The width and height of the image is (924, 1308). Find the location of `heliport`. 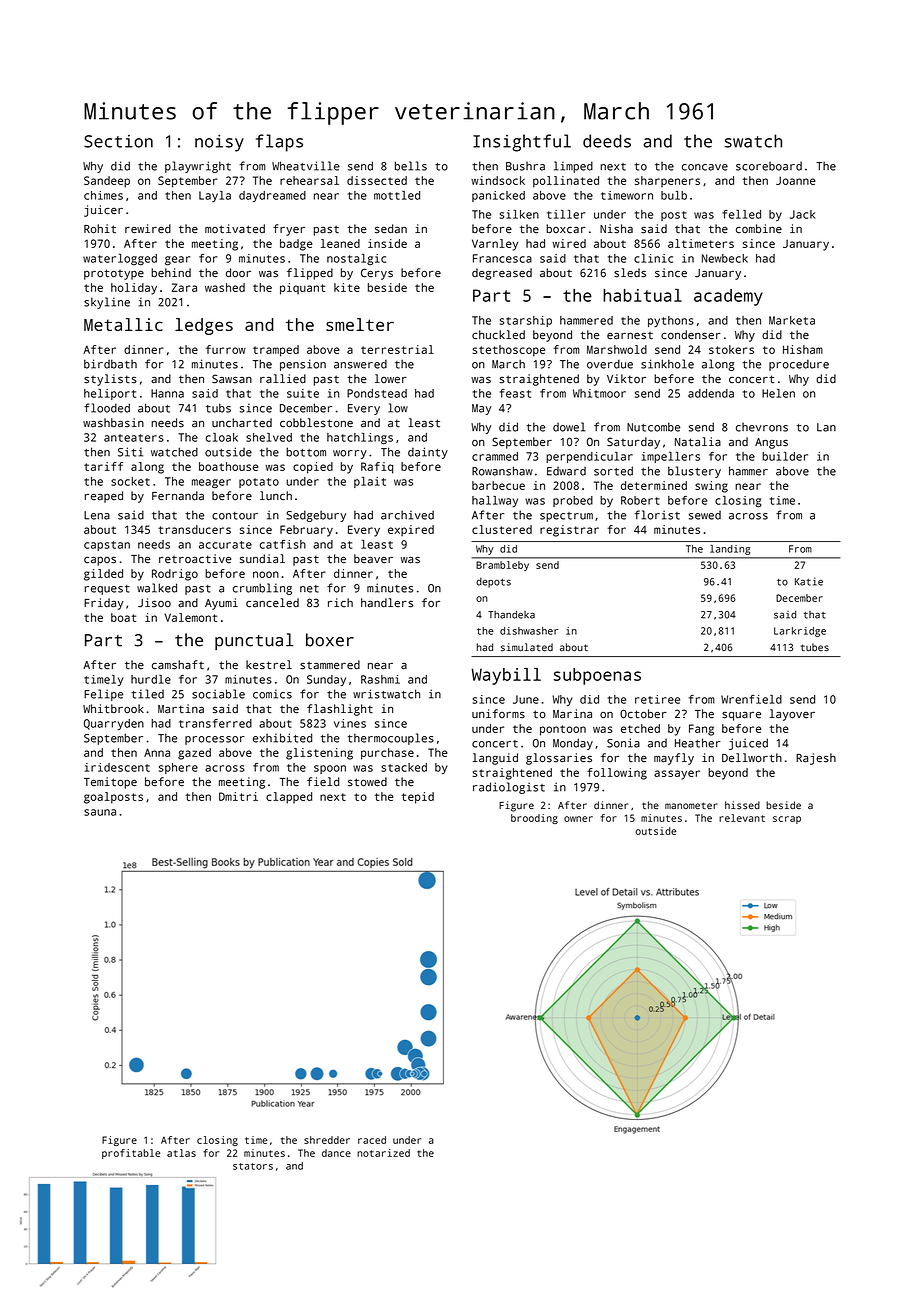

heliport is located at coordinates (110, 394).
